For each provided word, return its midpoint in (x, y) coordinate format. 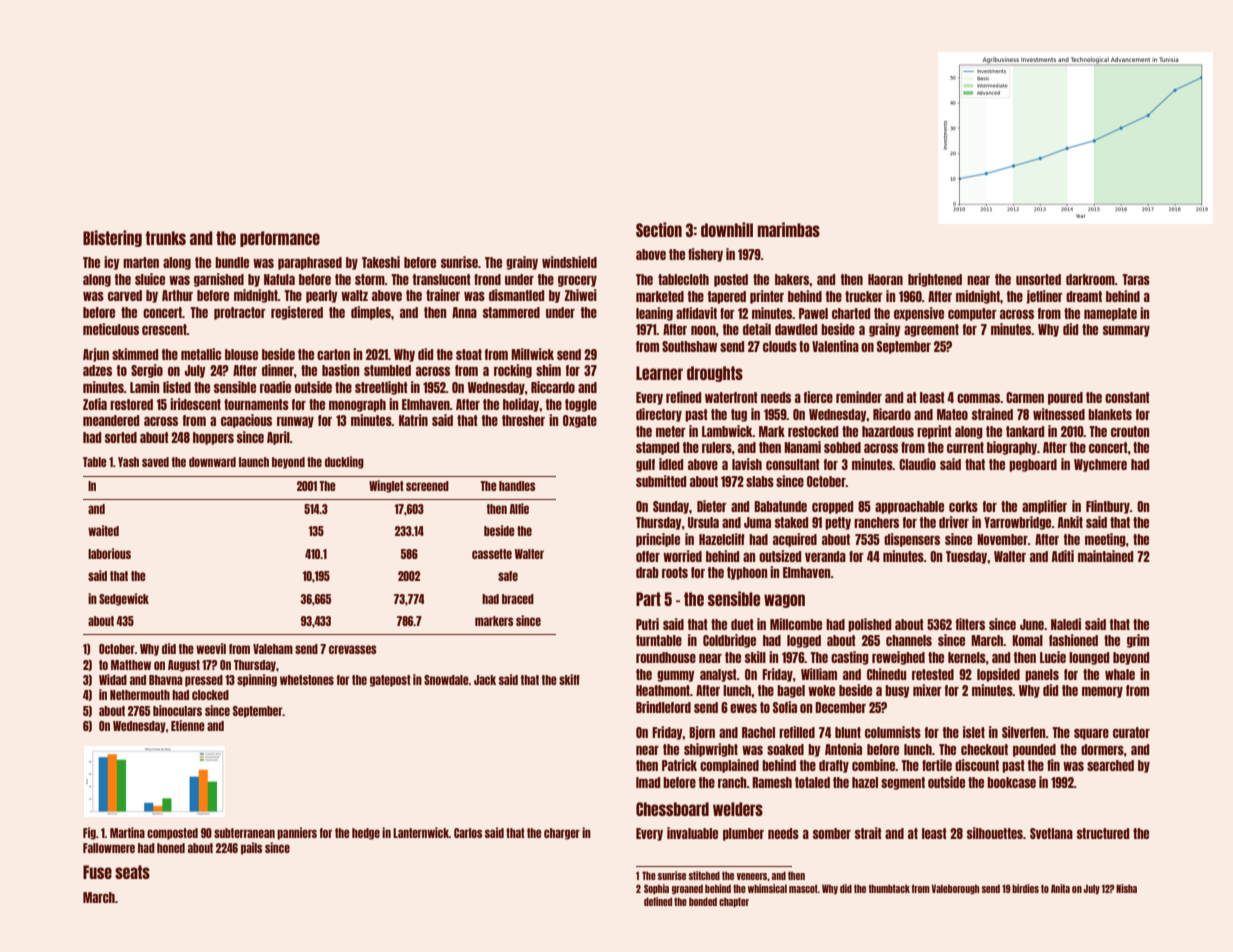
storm (370, 279)
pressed (204, 681)
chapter (734, 902)
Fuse (97, 872)
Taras (1136, 279)
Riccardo (553, 387)
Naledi (1066, 624)
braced (518, 599)
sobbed (842, 447)
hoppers (213, 438)
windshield (569, 262)
